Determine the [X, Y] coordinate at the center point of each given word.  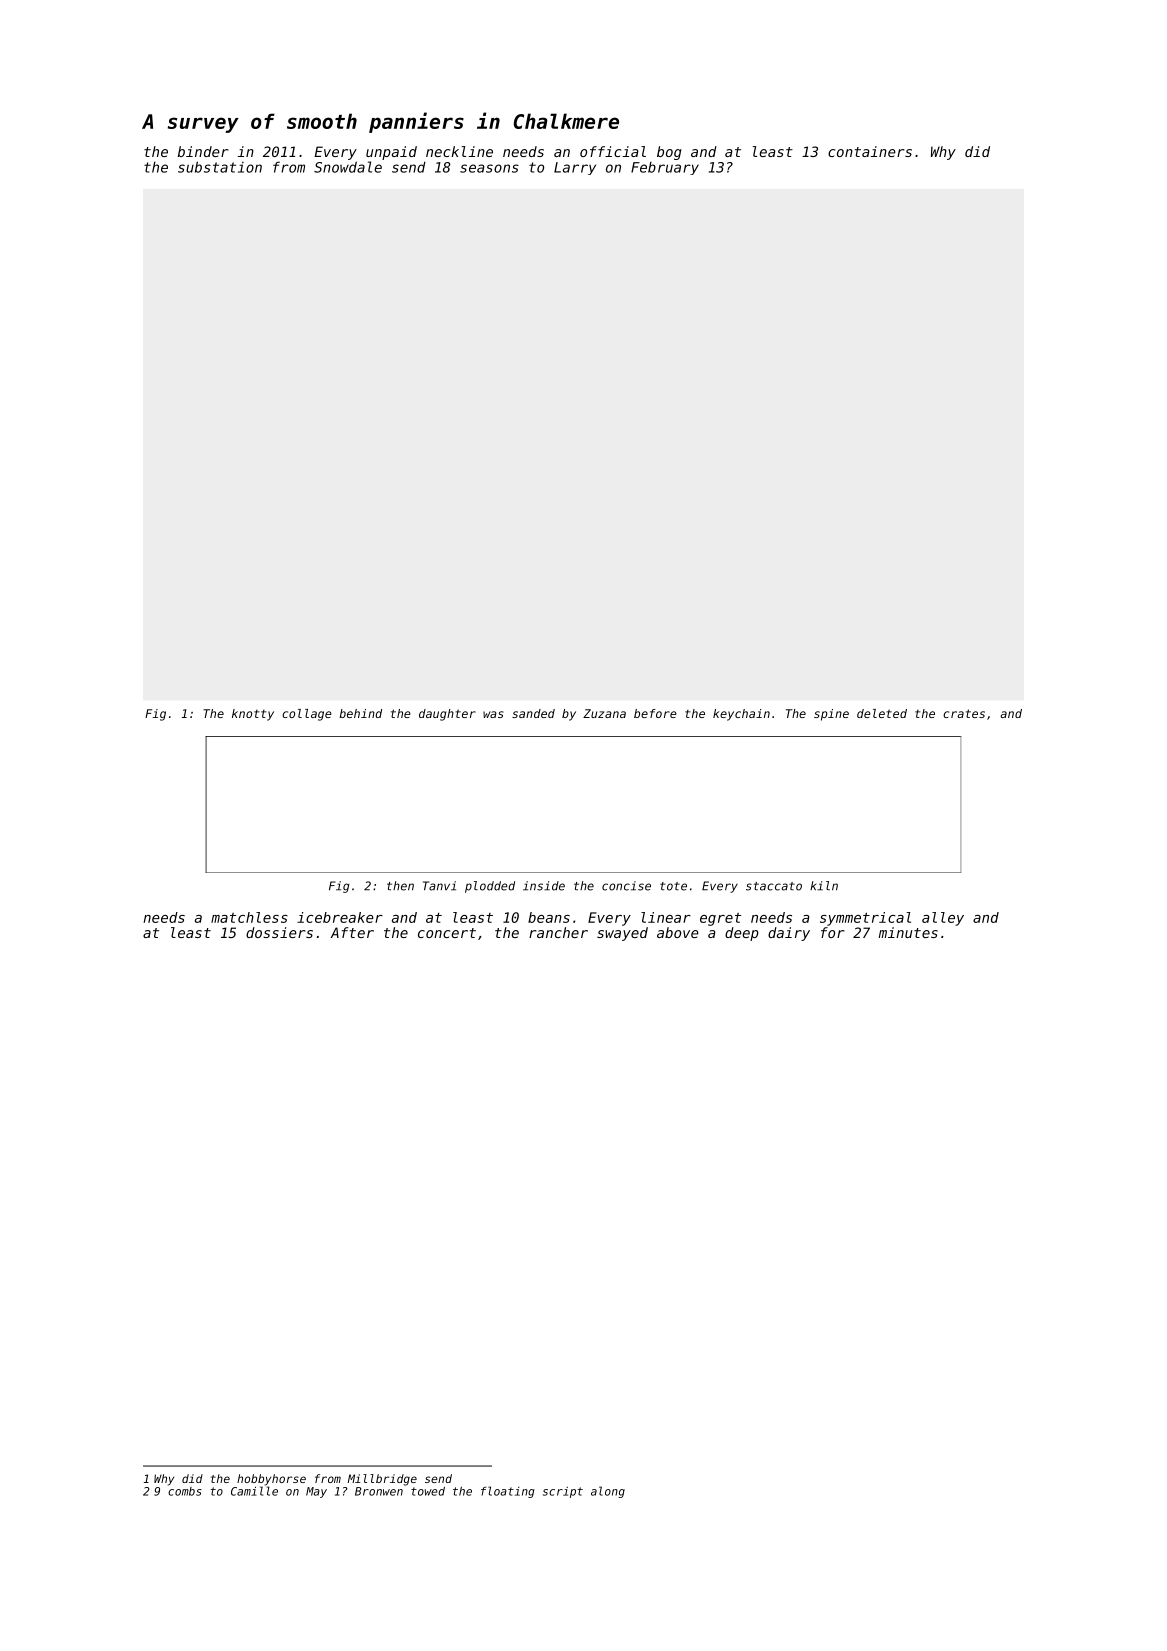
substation [220, 167]
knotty [253, 715]
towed [428, 1491]
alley [943, 919]
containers [870, 151]
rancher [558, 932]
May [316, 1492]
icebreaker [340, 917]
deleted [882, 713]
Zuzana [604, 713]
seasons [489, 168]
